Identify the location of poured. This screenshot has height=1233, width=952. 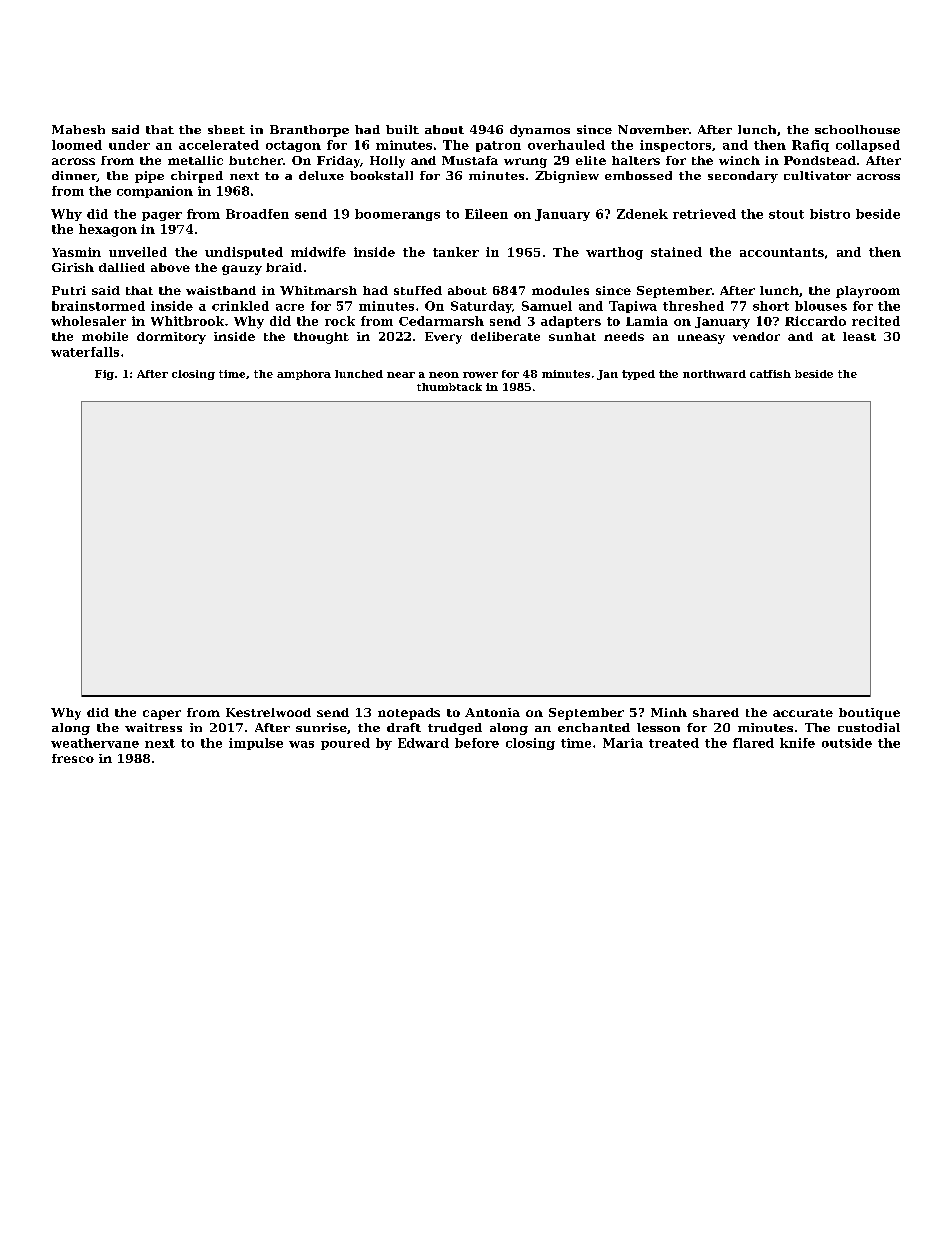
(345, 744).
